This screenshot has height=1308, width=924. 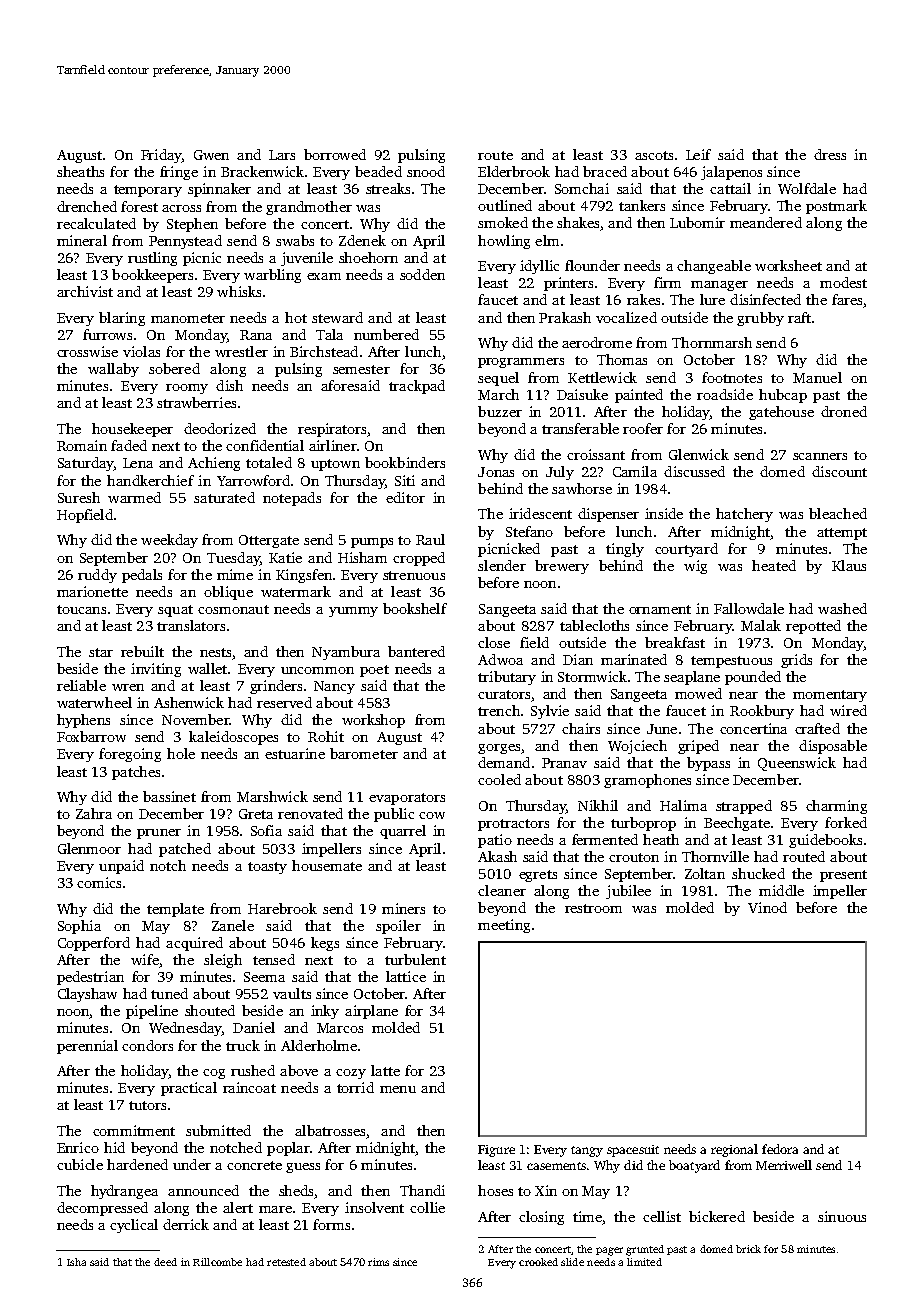 I want to click on trench, so click(x=499, y=710).
